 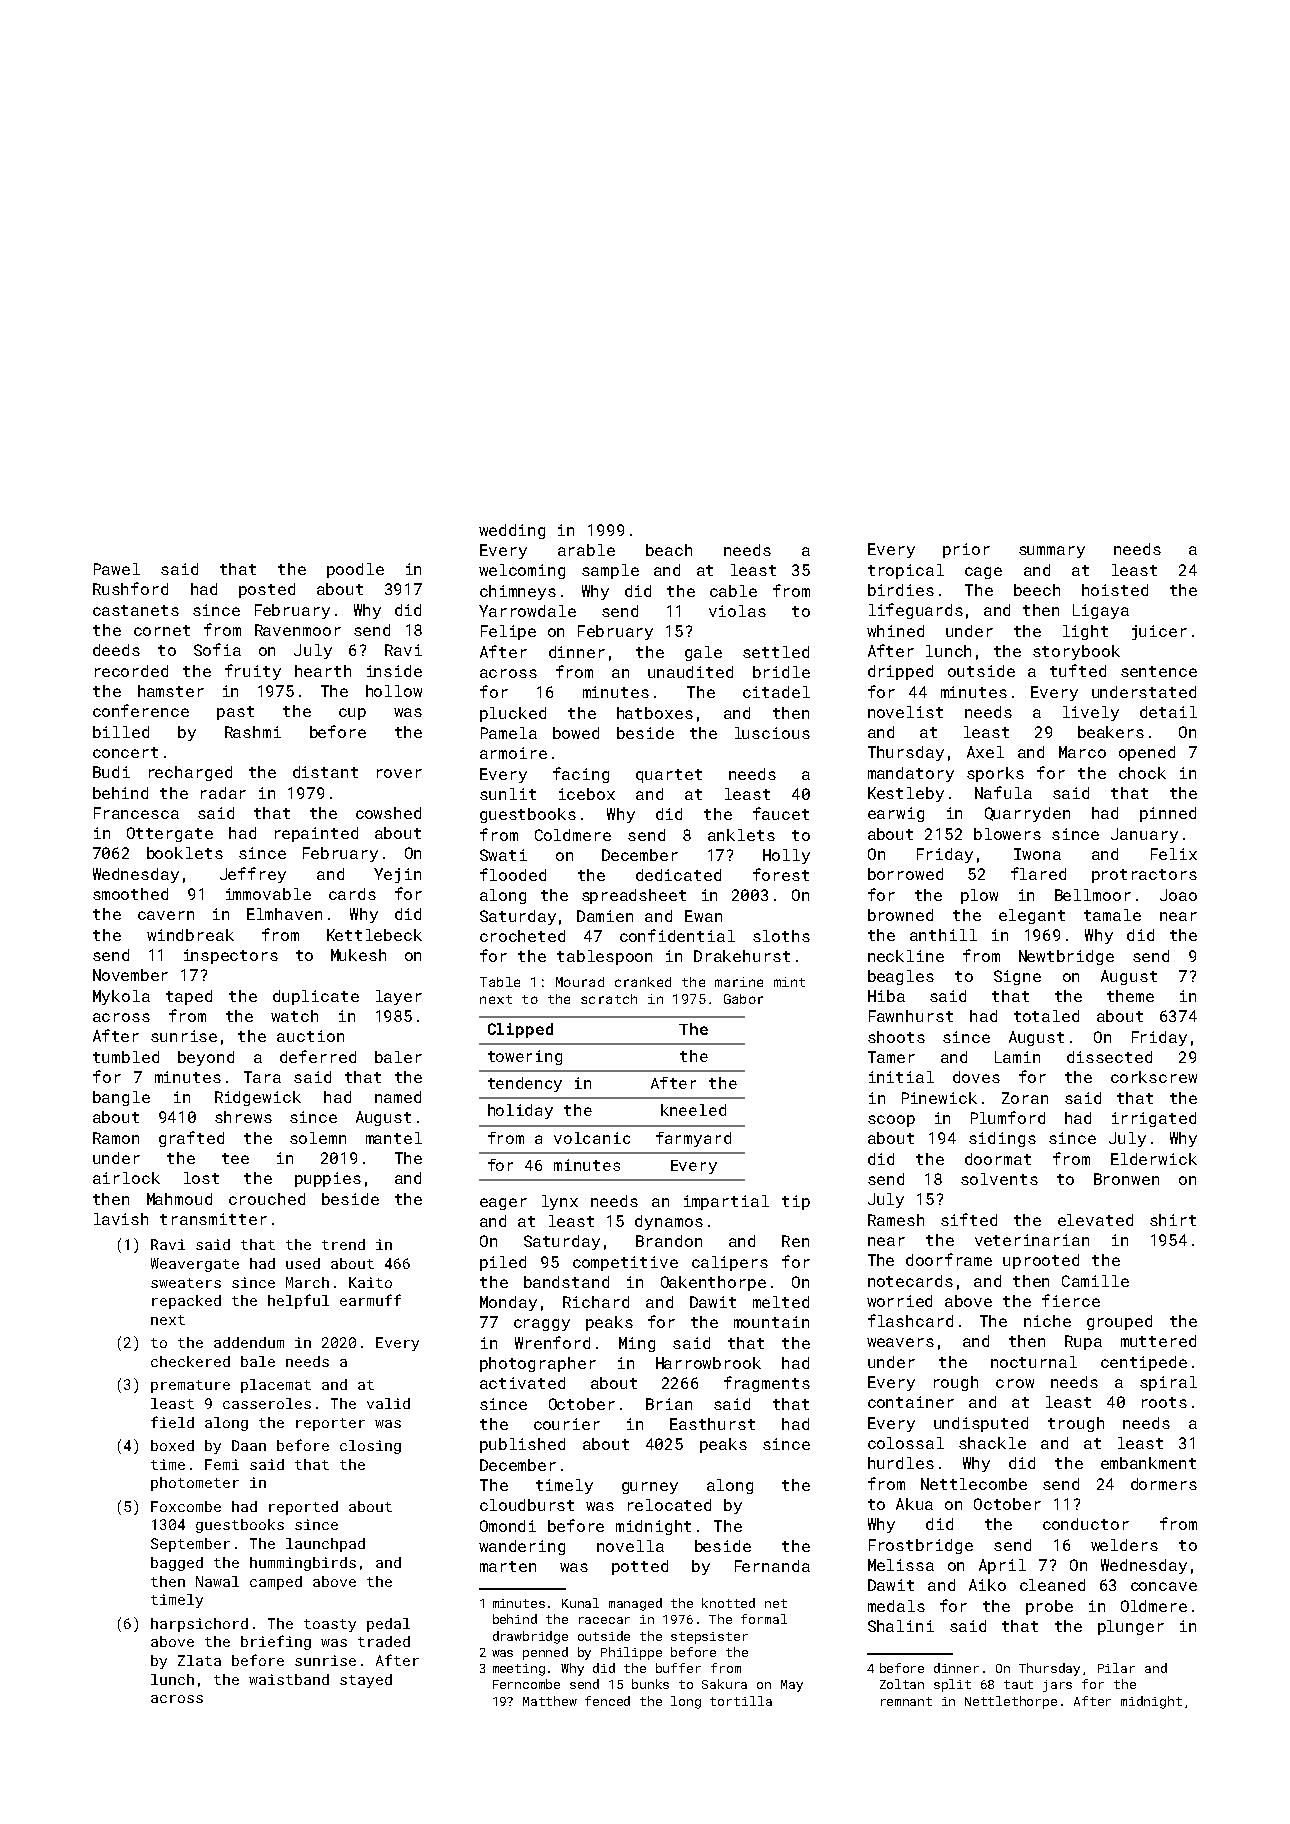 I want to click on bowed, so click(x=576, y=733).
